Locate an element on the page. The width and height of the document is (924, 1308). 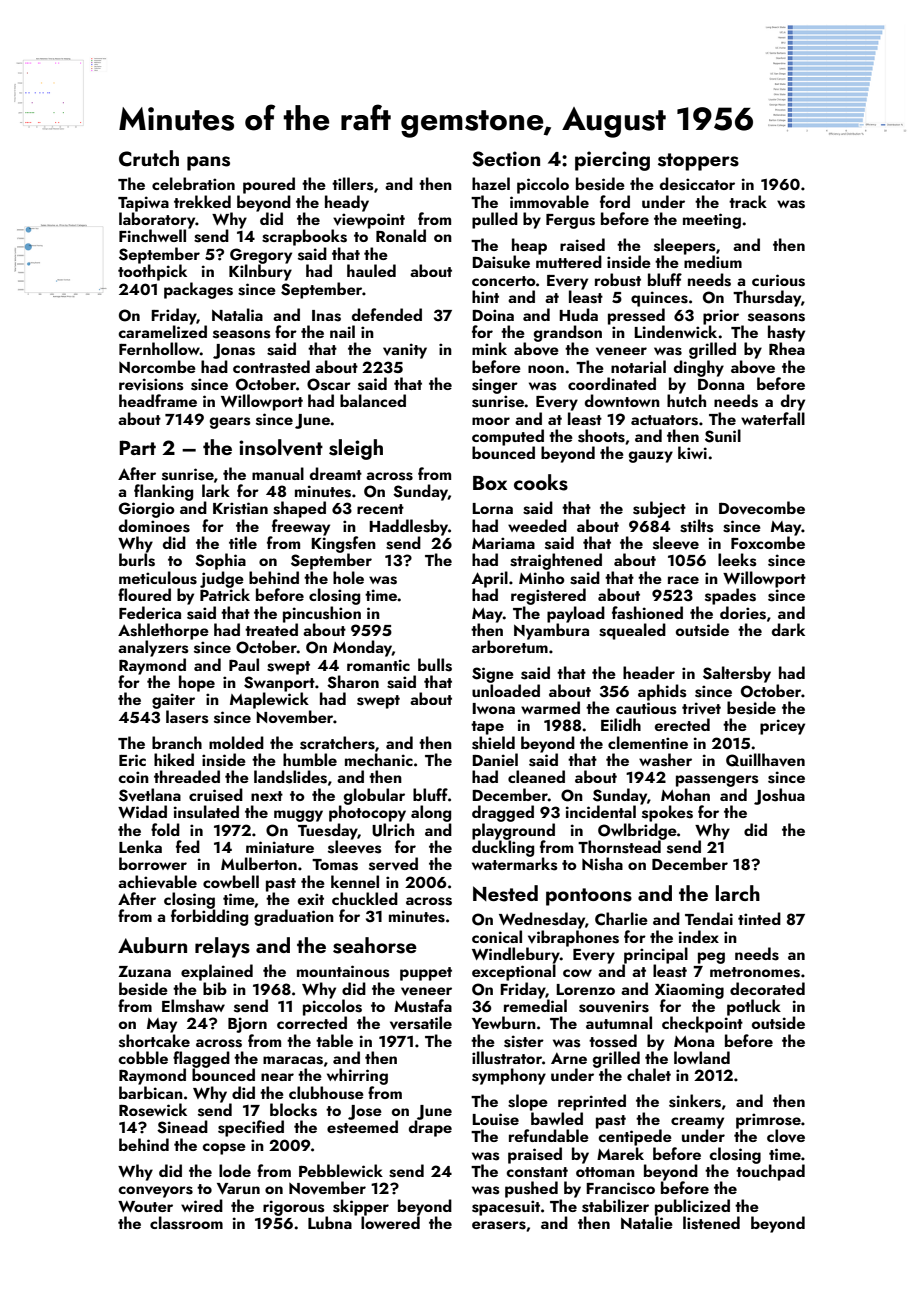
listened is located at coordinates (711, 1223).
